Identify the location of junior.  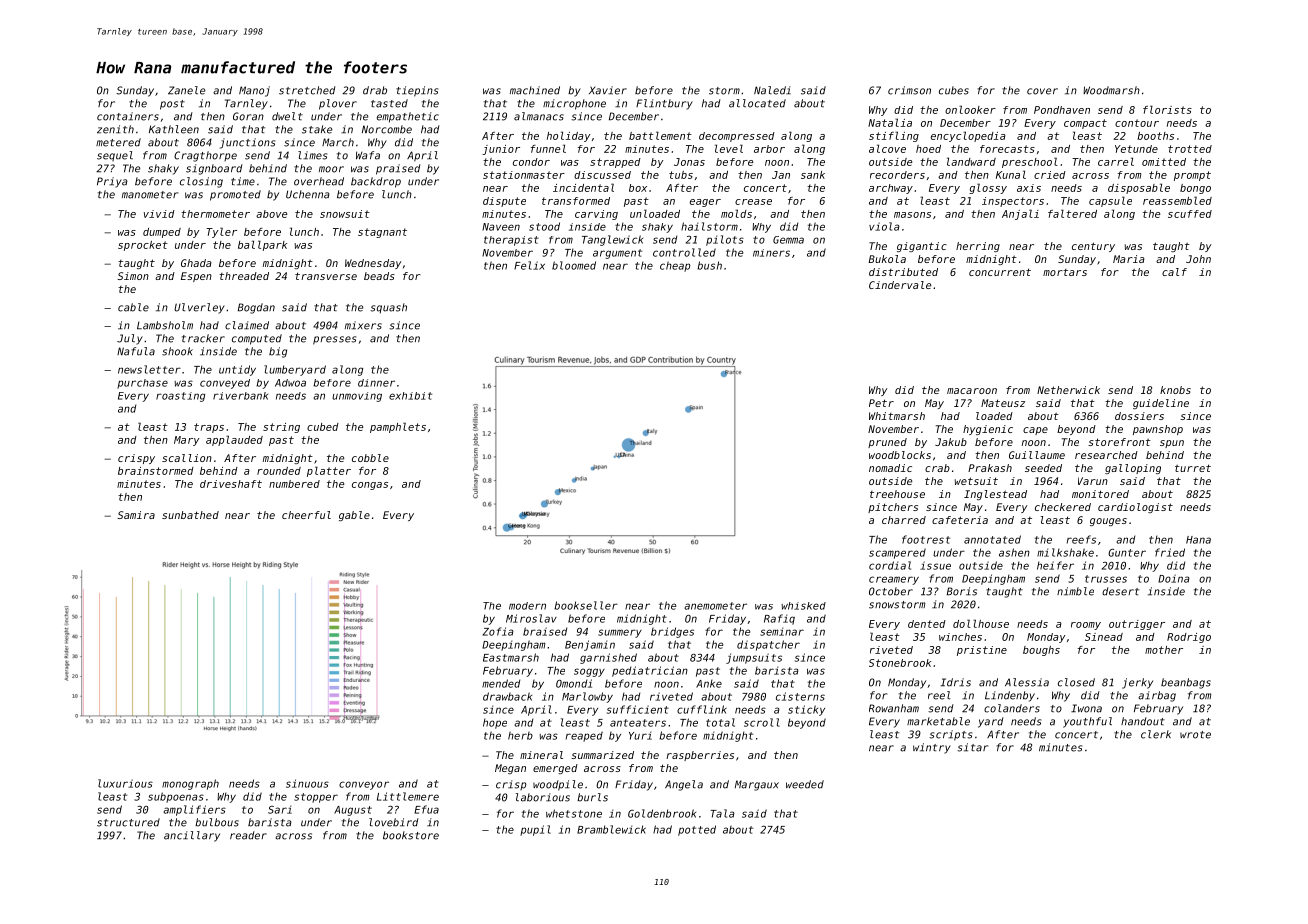
(501, 150).
